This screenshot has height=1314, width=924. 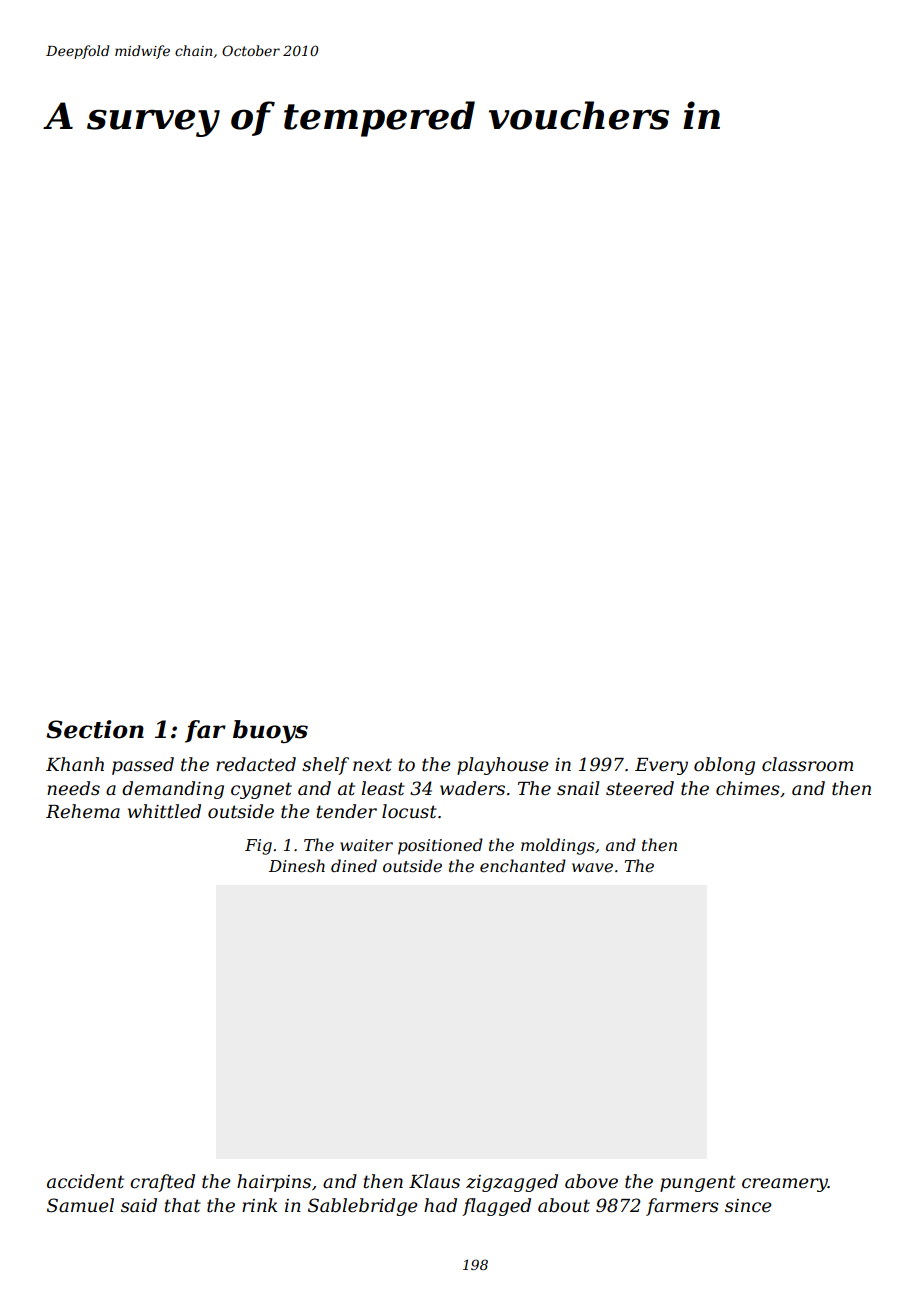 I want to click on chimes, so click(x=748, y=788).
